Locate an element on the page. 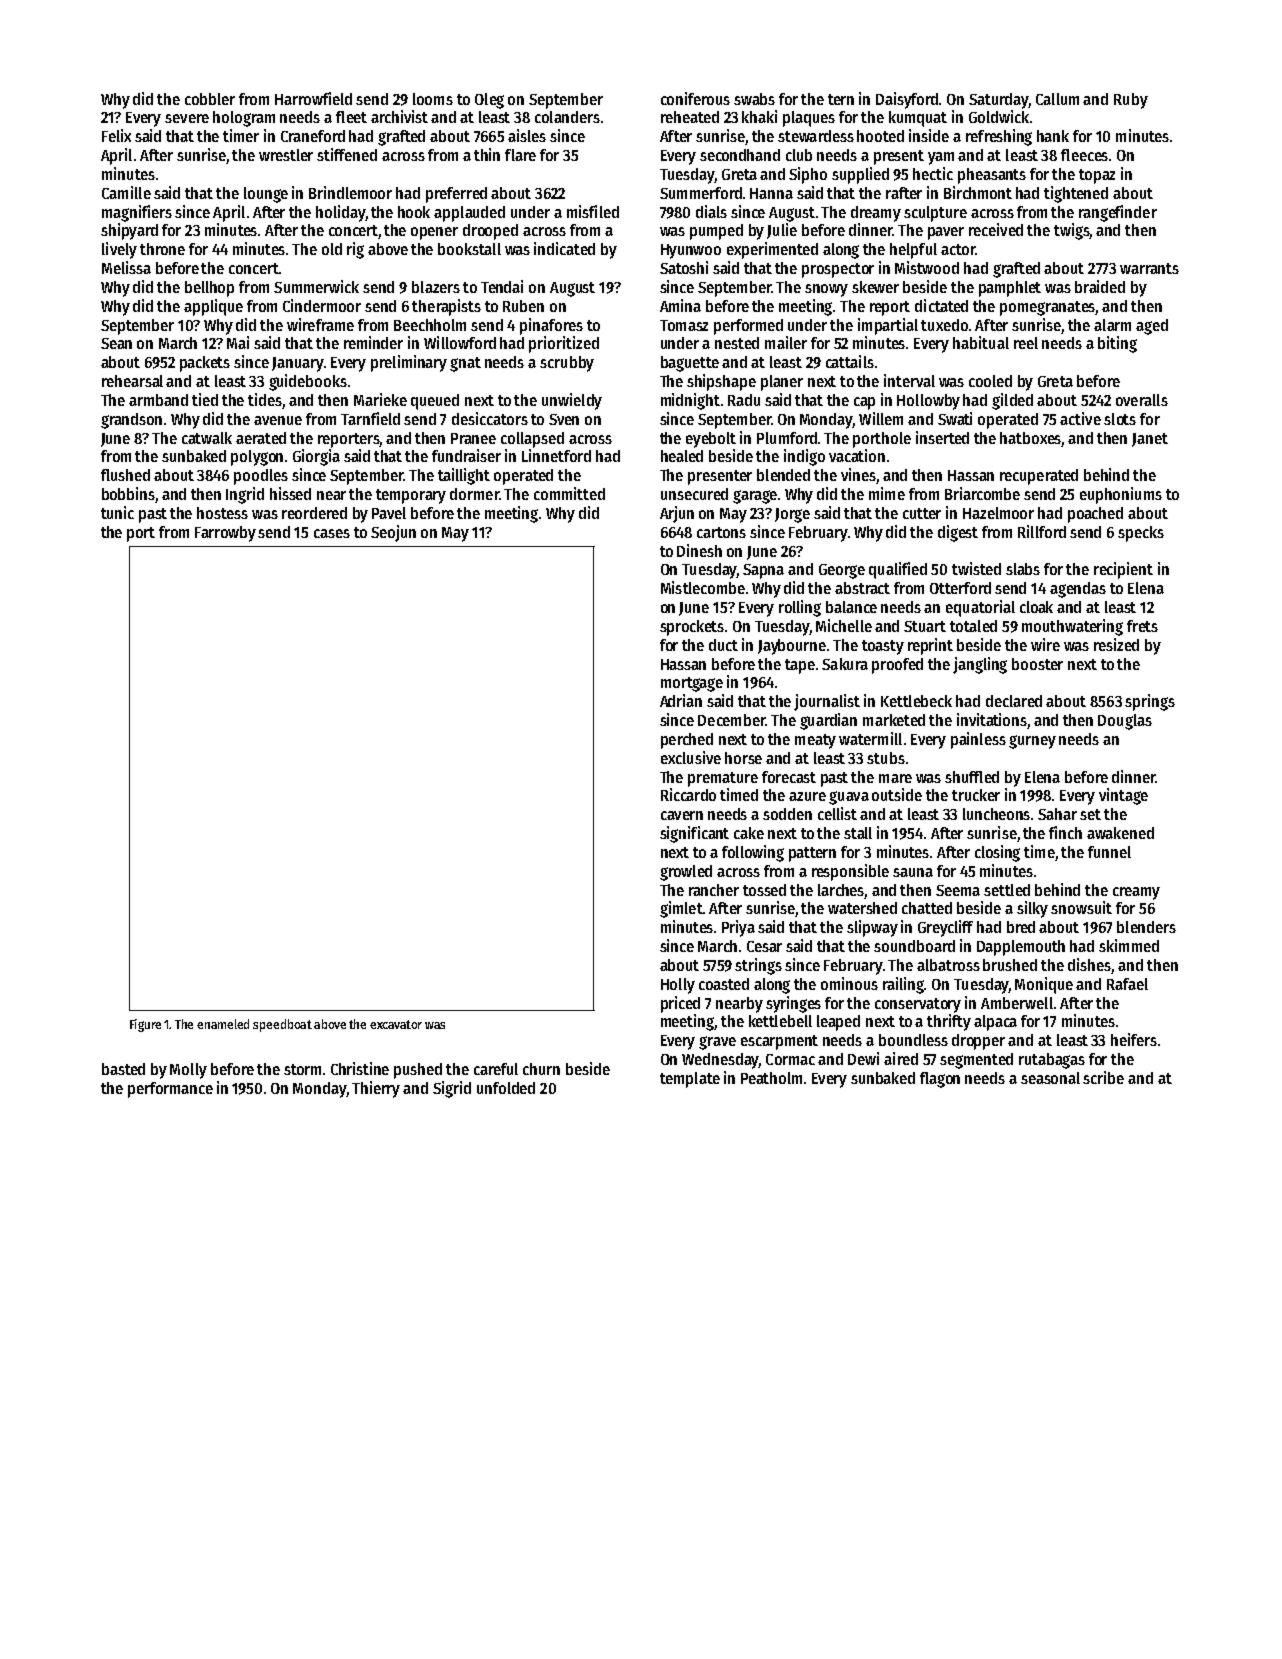  tides is located at coordinates (265, 401).
